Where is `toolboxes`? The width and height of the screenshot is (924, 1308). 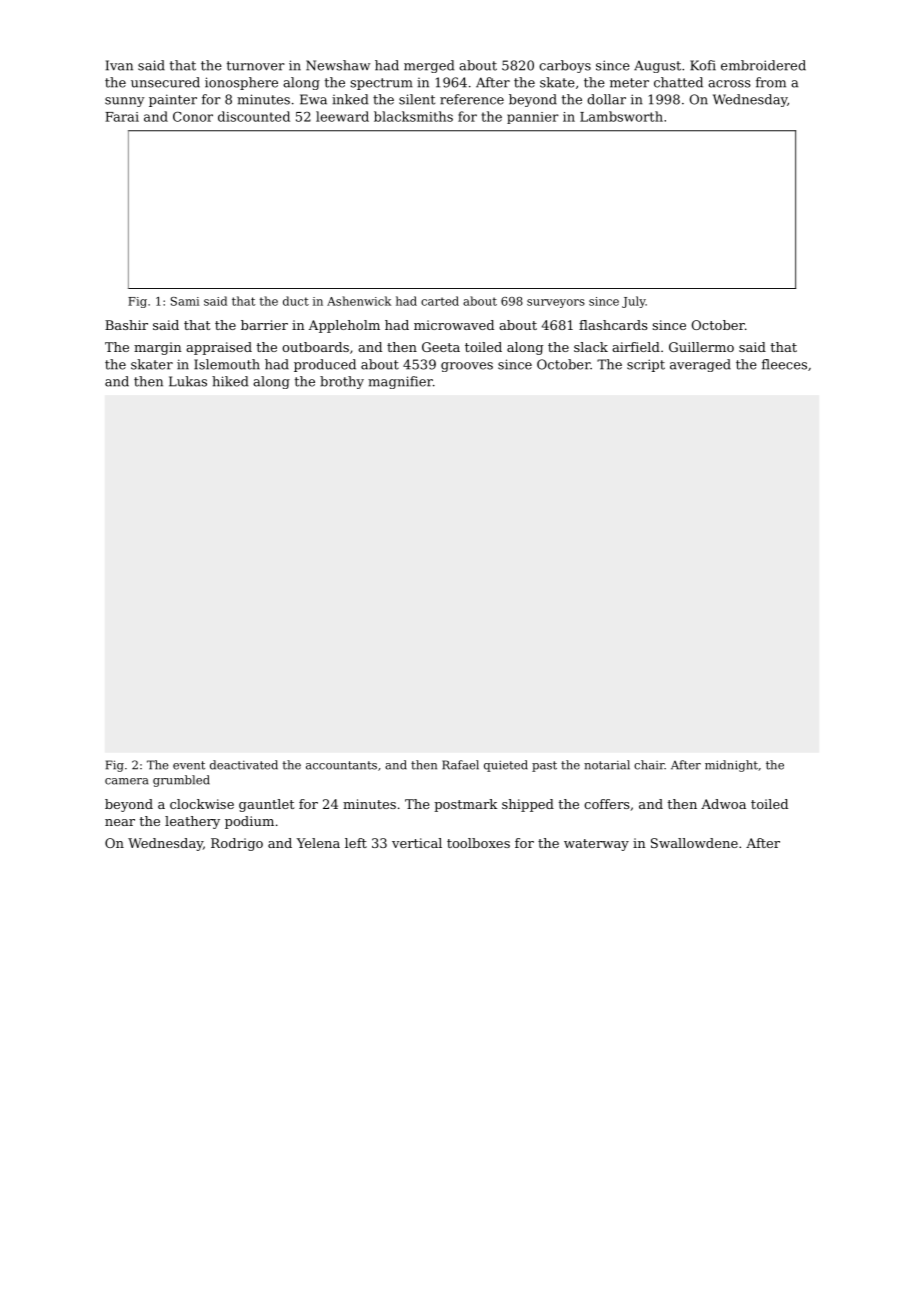
toolboxes is located at coordinates (478, 843).
